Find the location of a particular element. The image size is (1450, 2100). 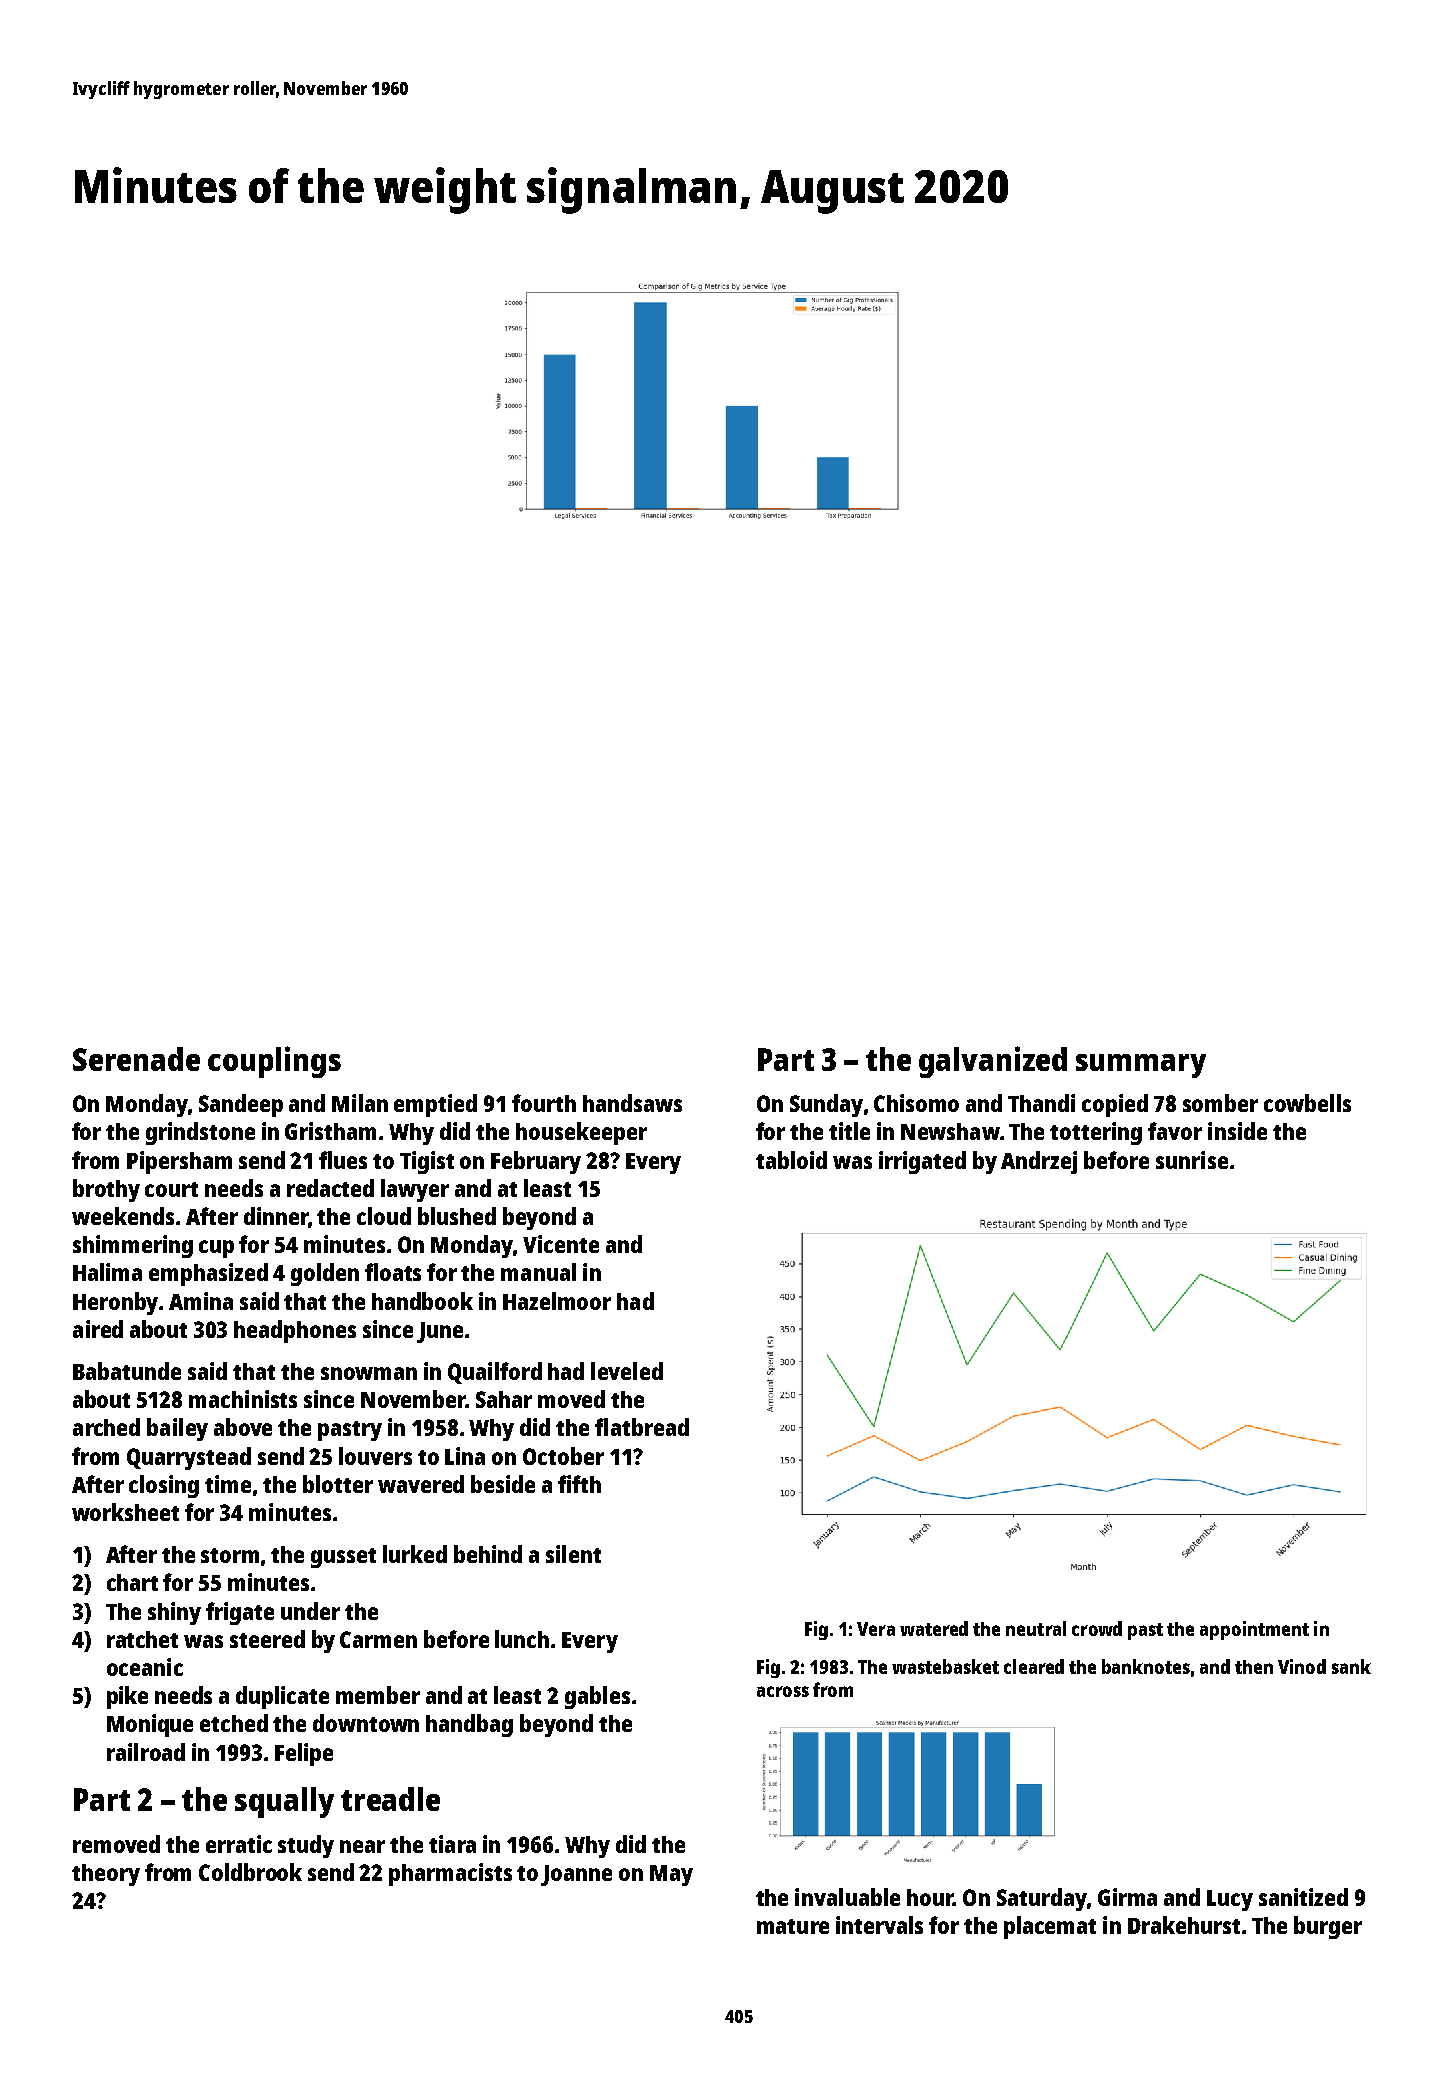

Serenade is located at coordinates (136, 1059).
